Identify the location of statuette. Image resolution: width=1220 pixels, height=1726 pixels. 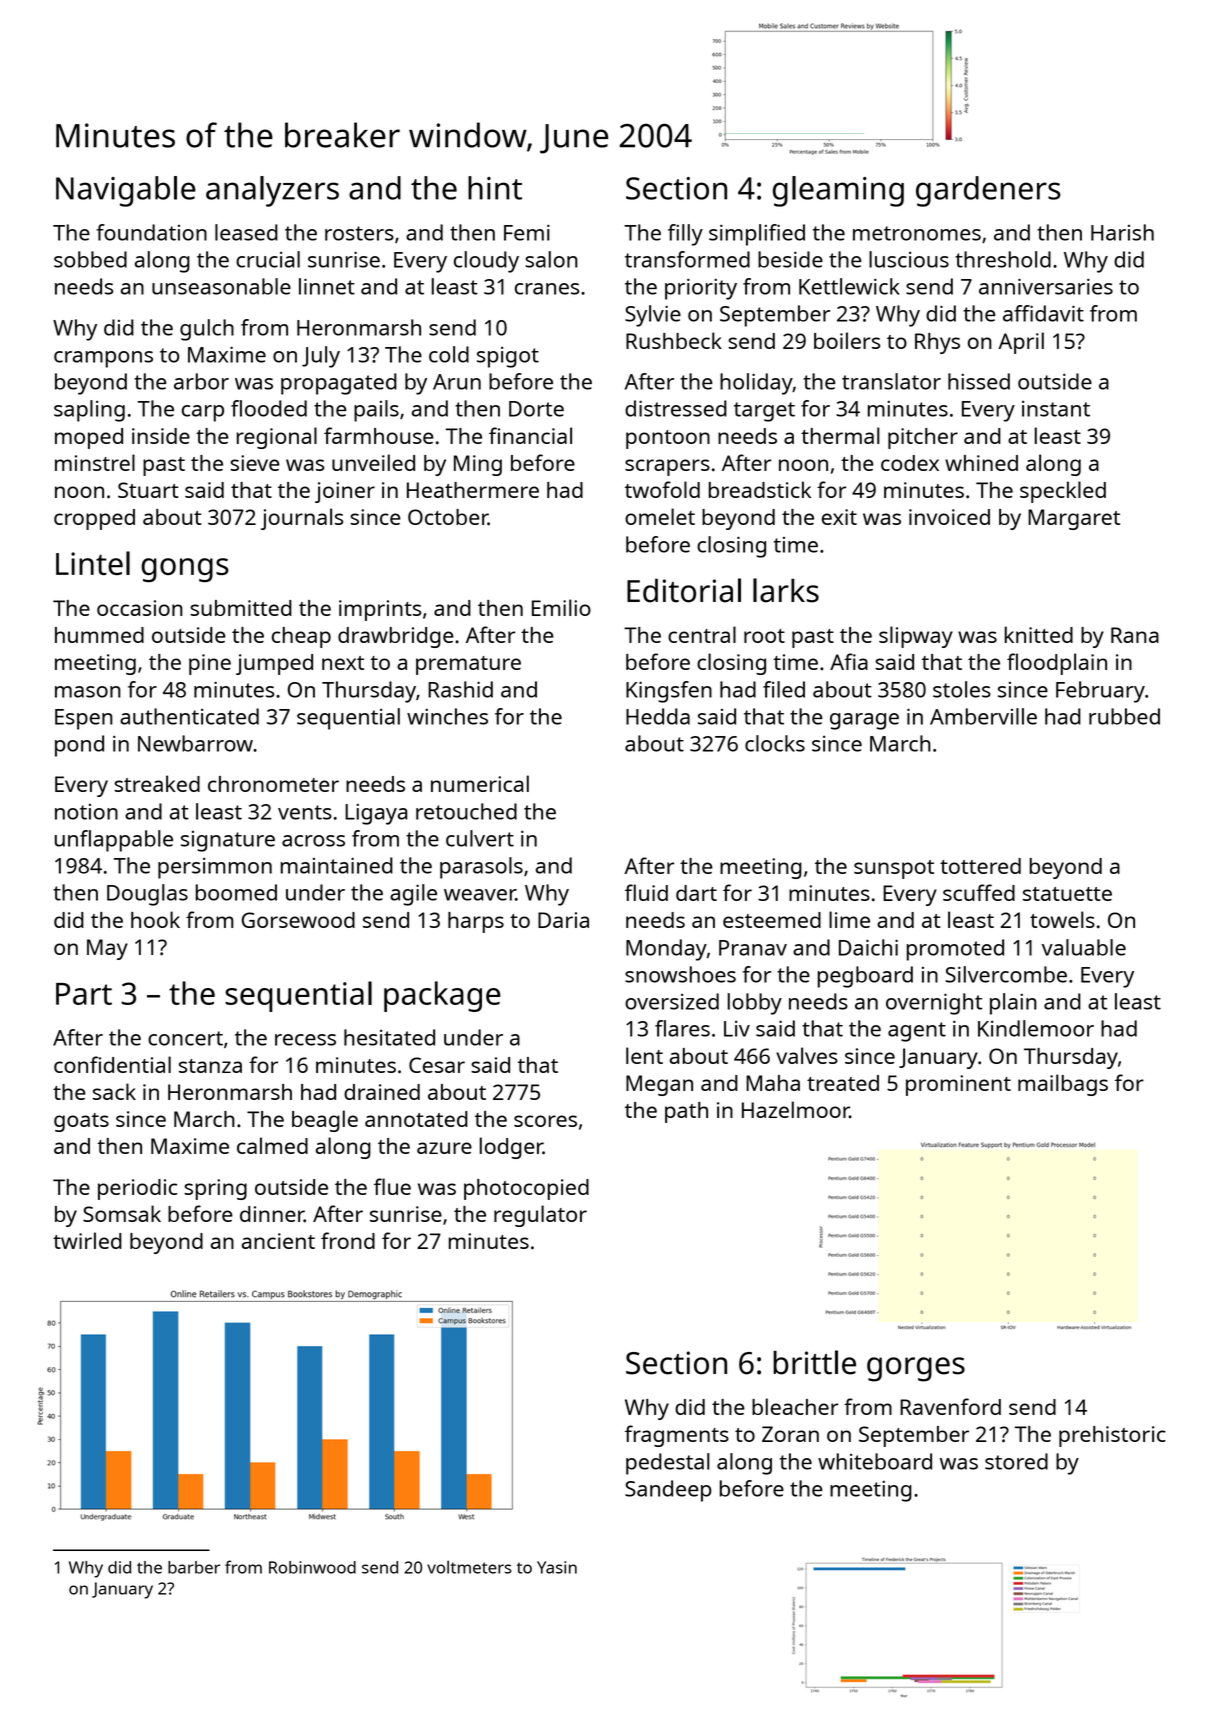
(1067, 894).
